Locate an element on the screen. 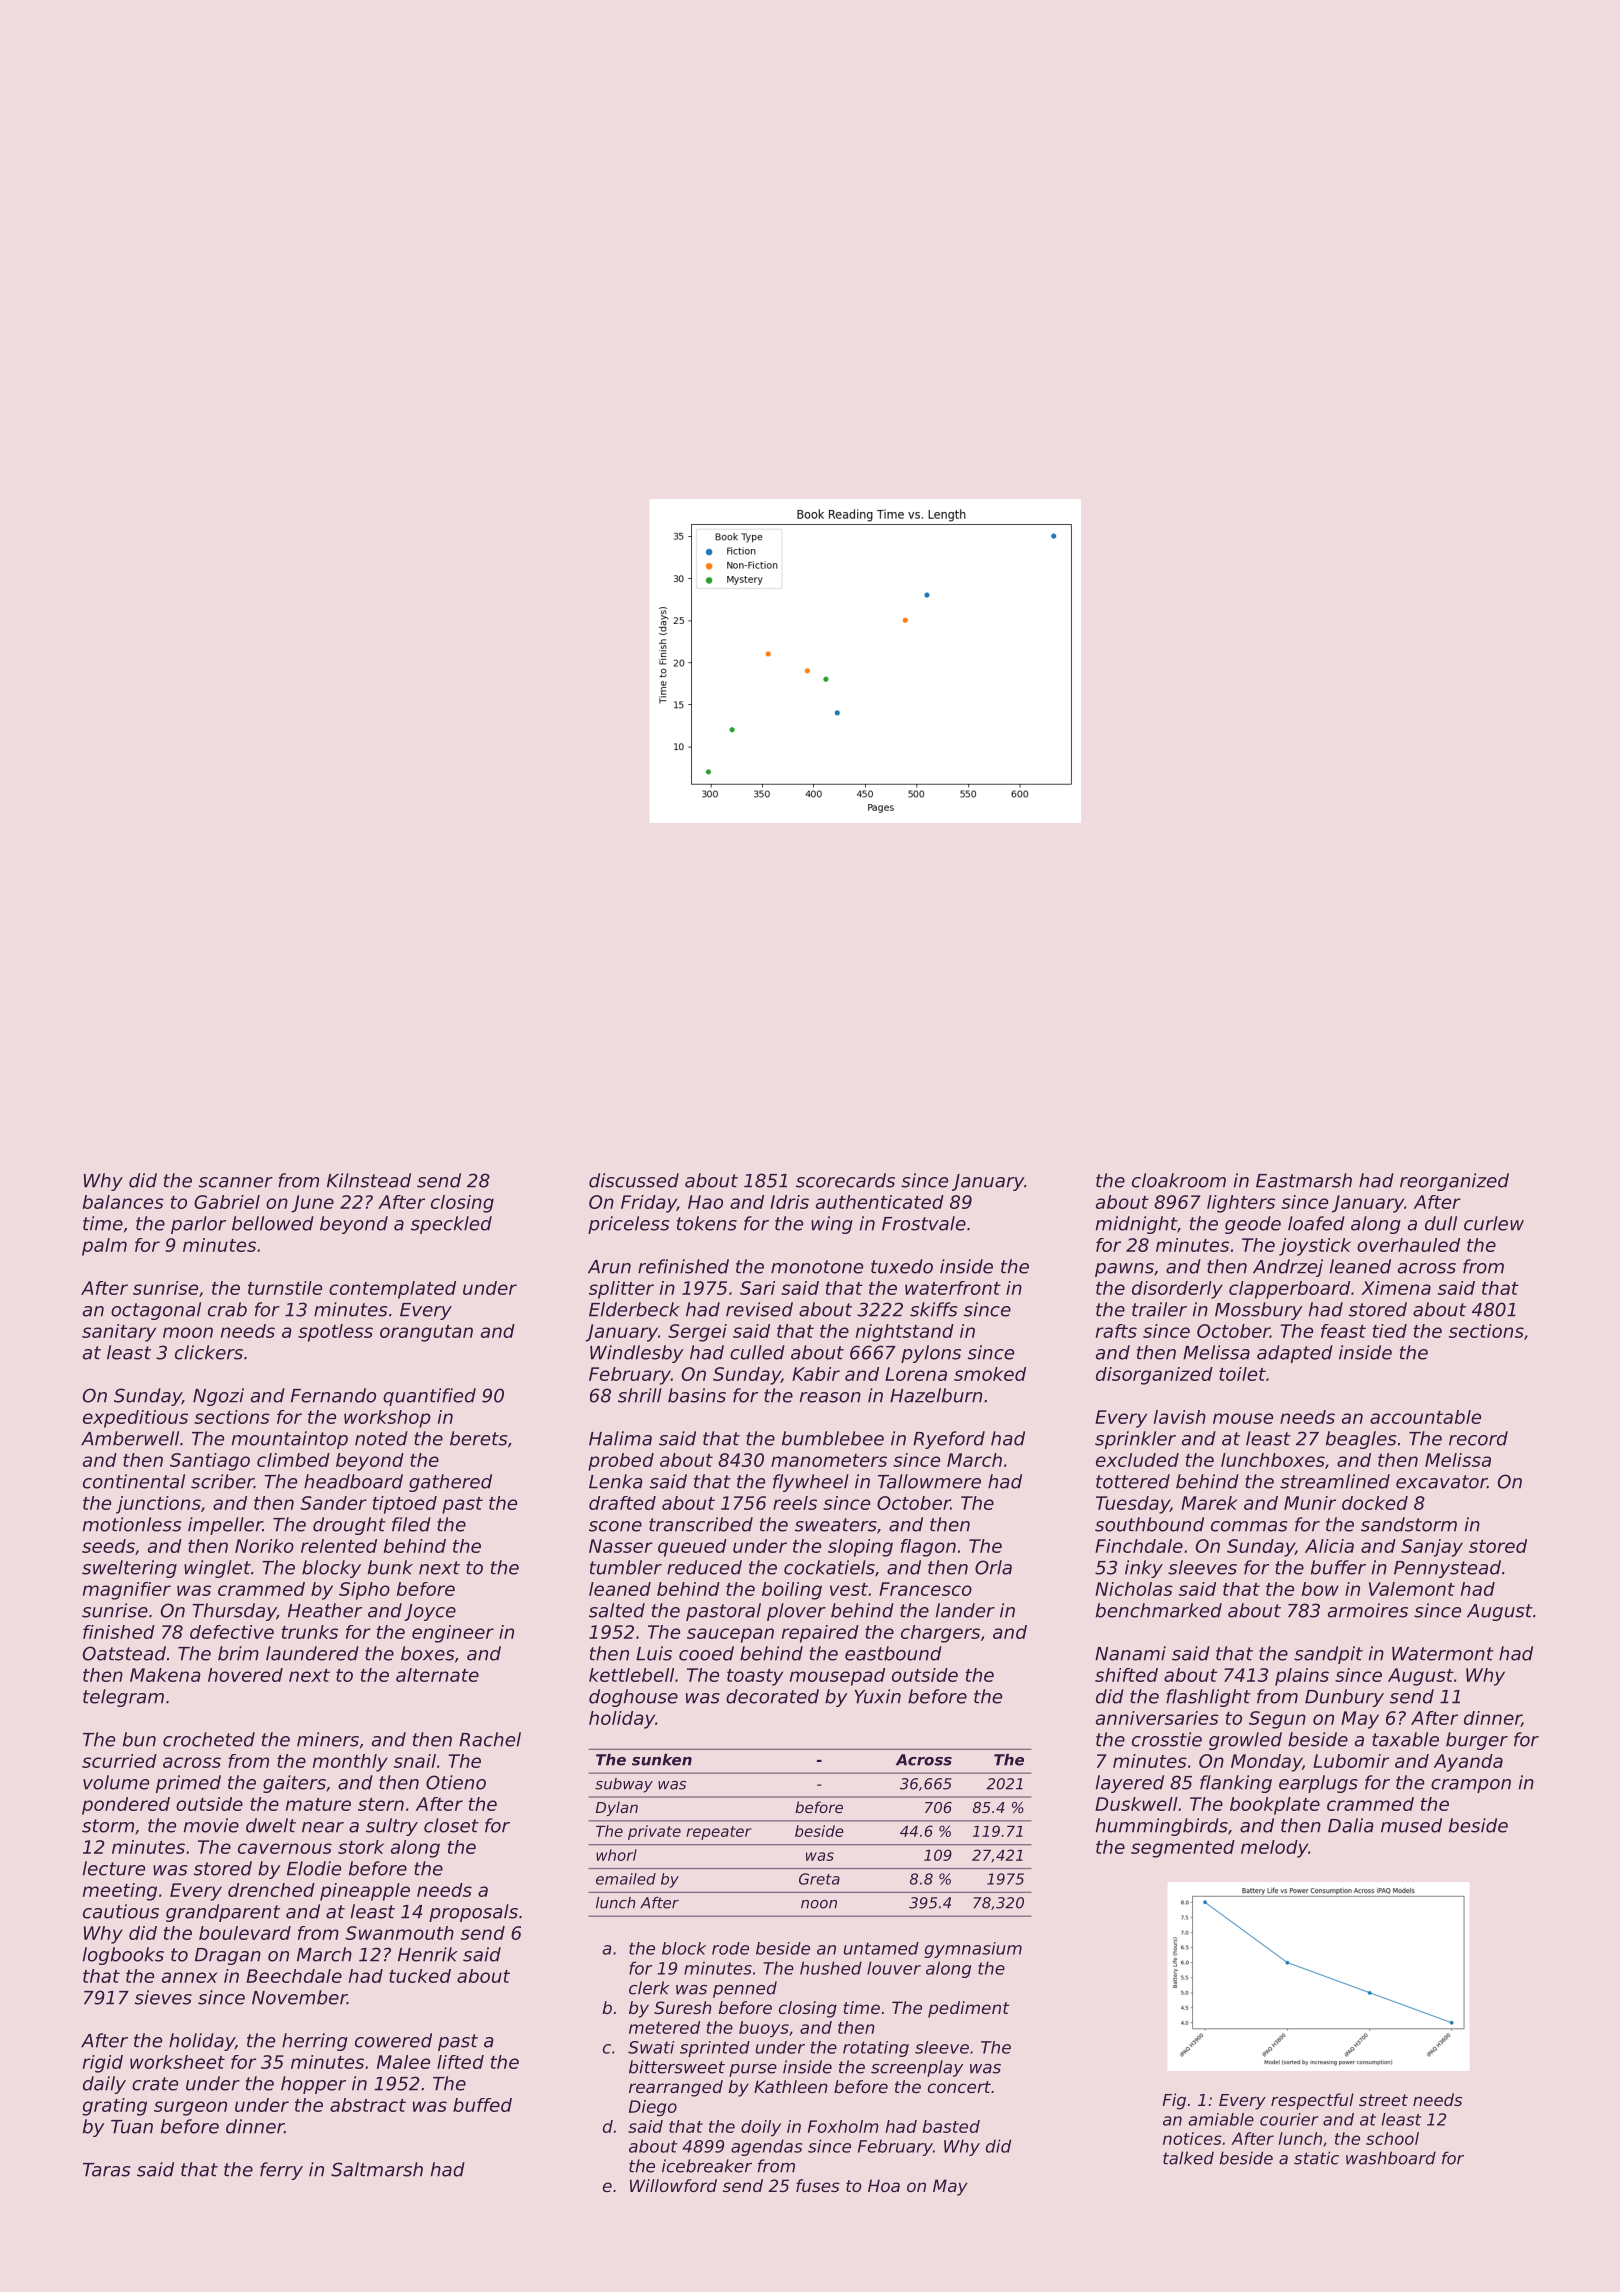 Image resolution: width=1620 pixels, height=2292 pixels. gymnasium is located at coordinates (973, 1950).
